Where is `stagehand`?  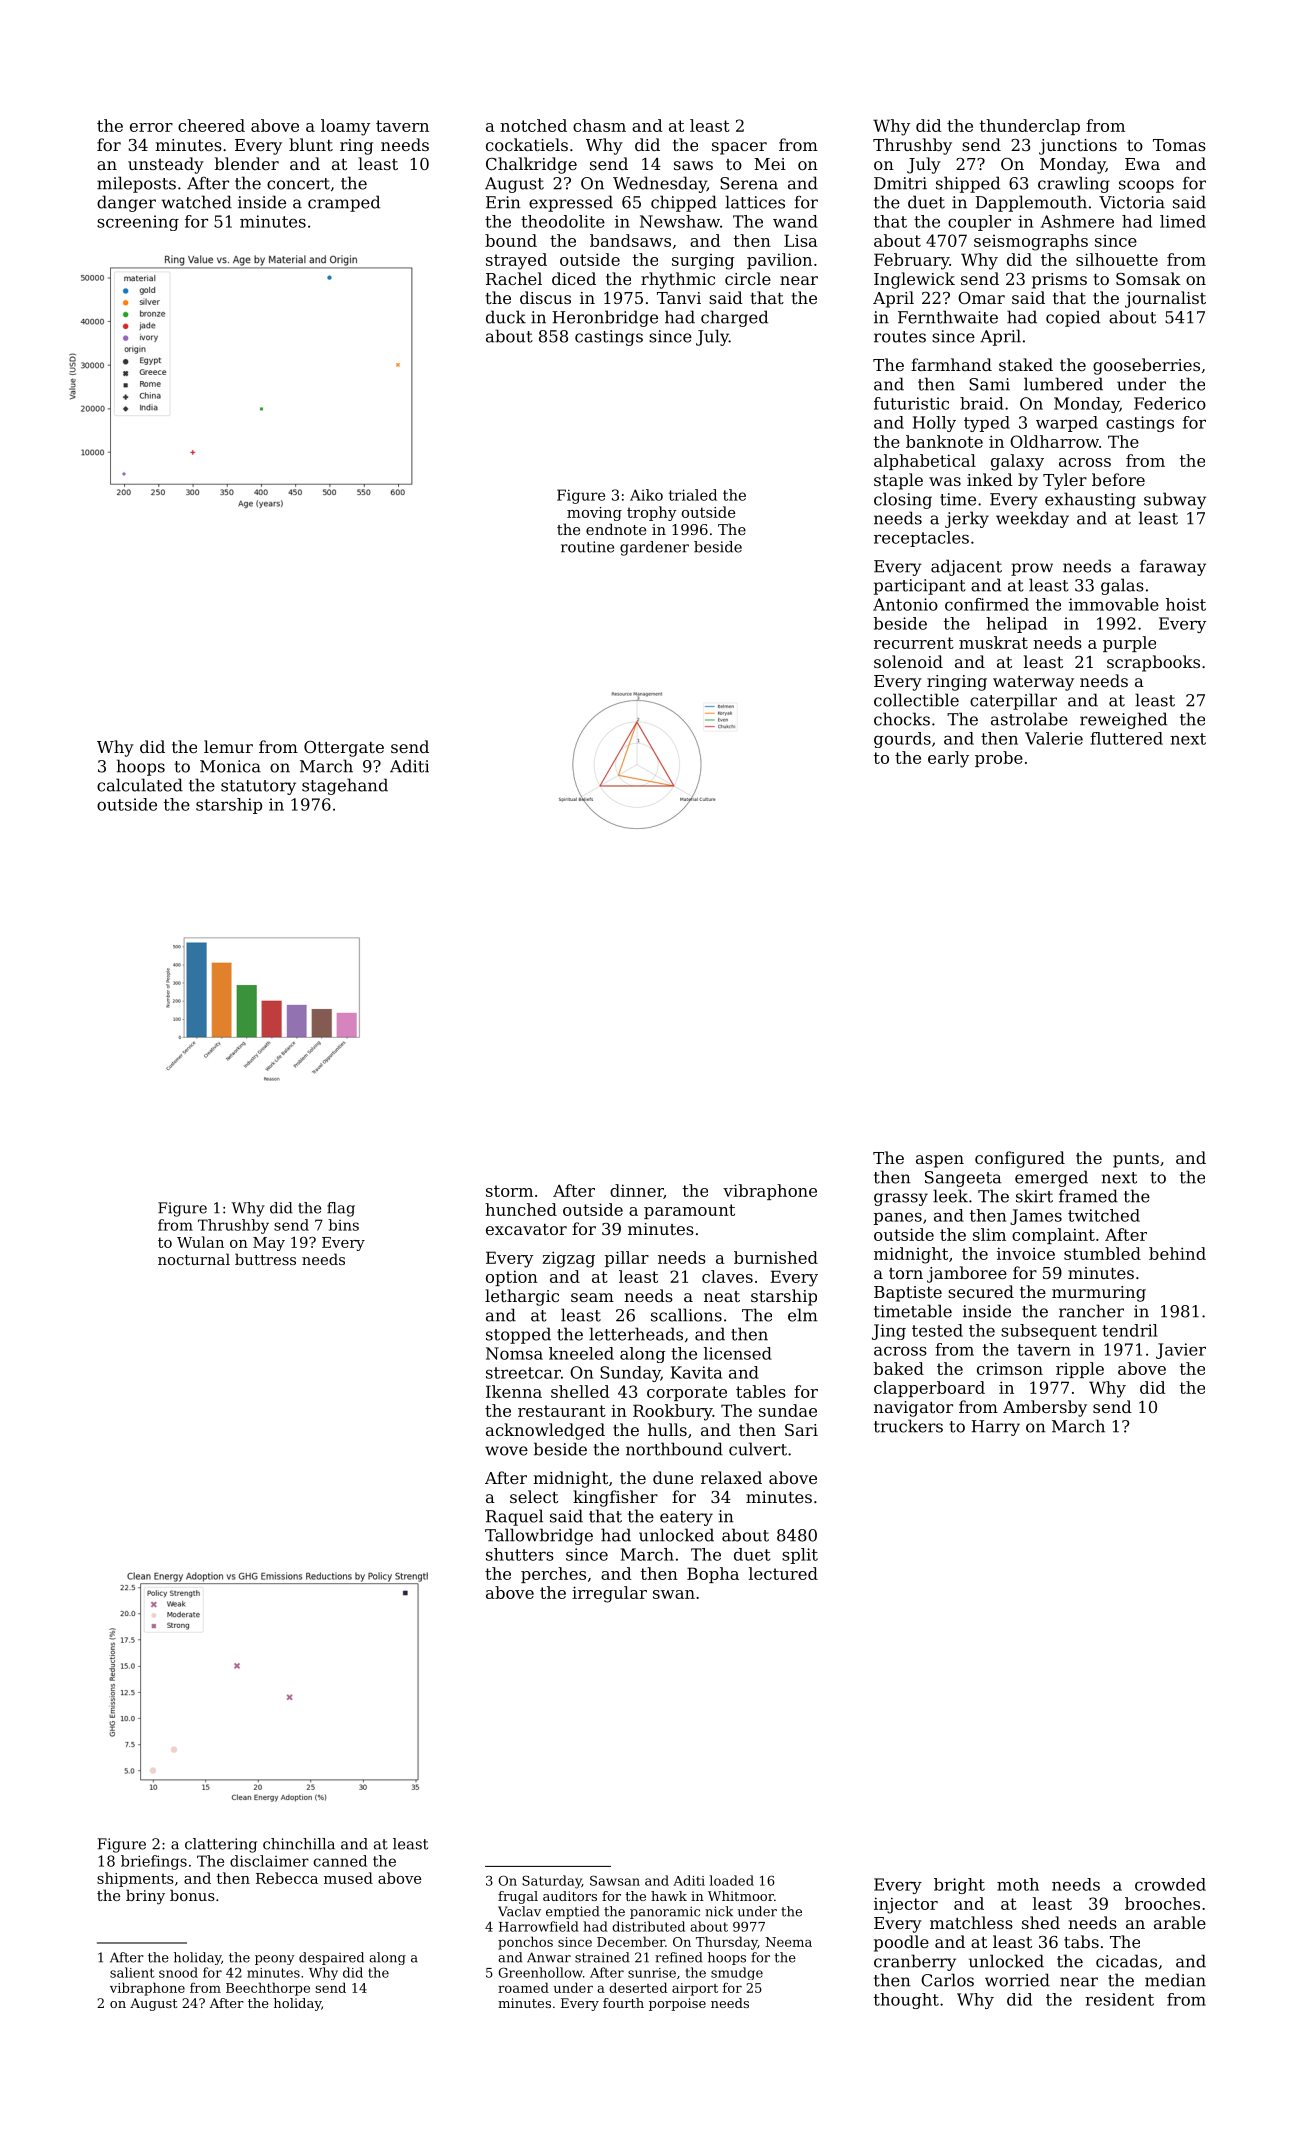
stagehand is located at coordinates (345, 786).
